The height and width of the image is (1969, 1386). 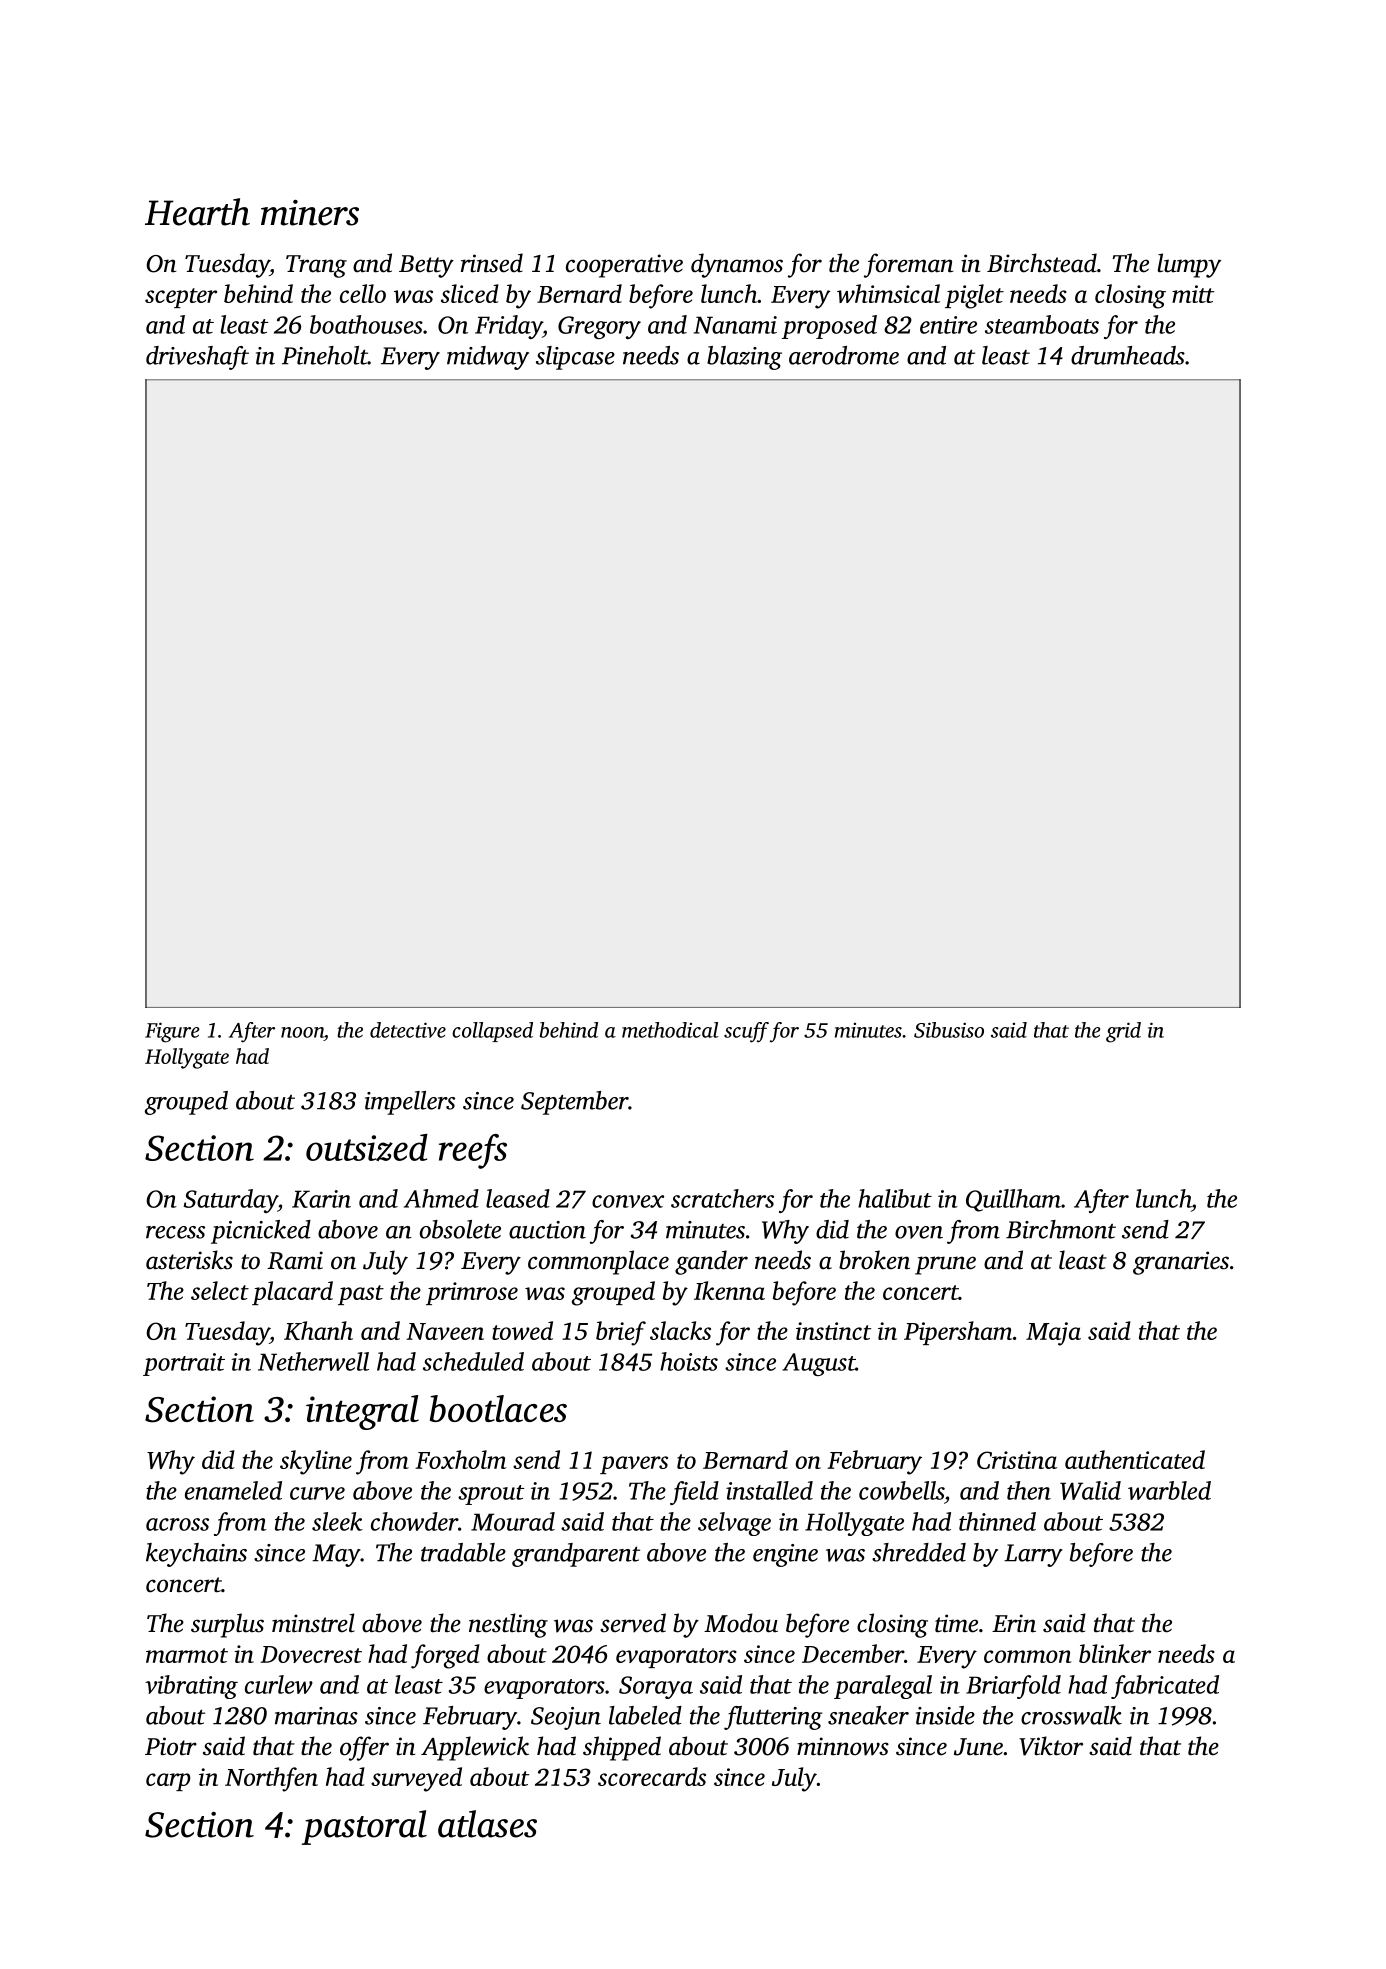 I want to click on Hearth, so click(x=197, y=212).
